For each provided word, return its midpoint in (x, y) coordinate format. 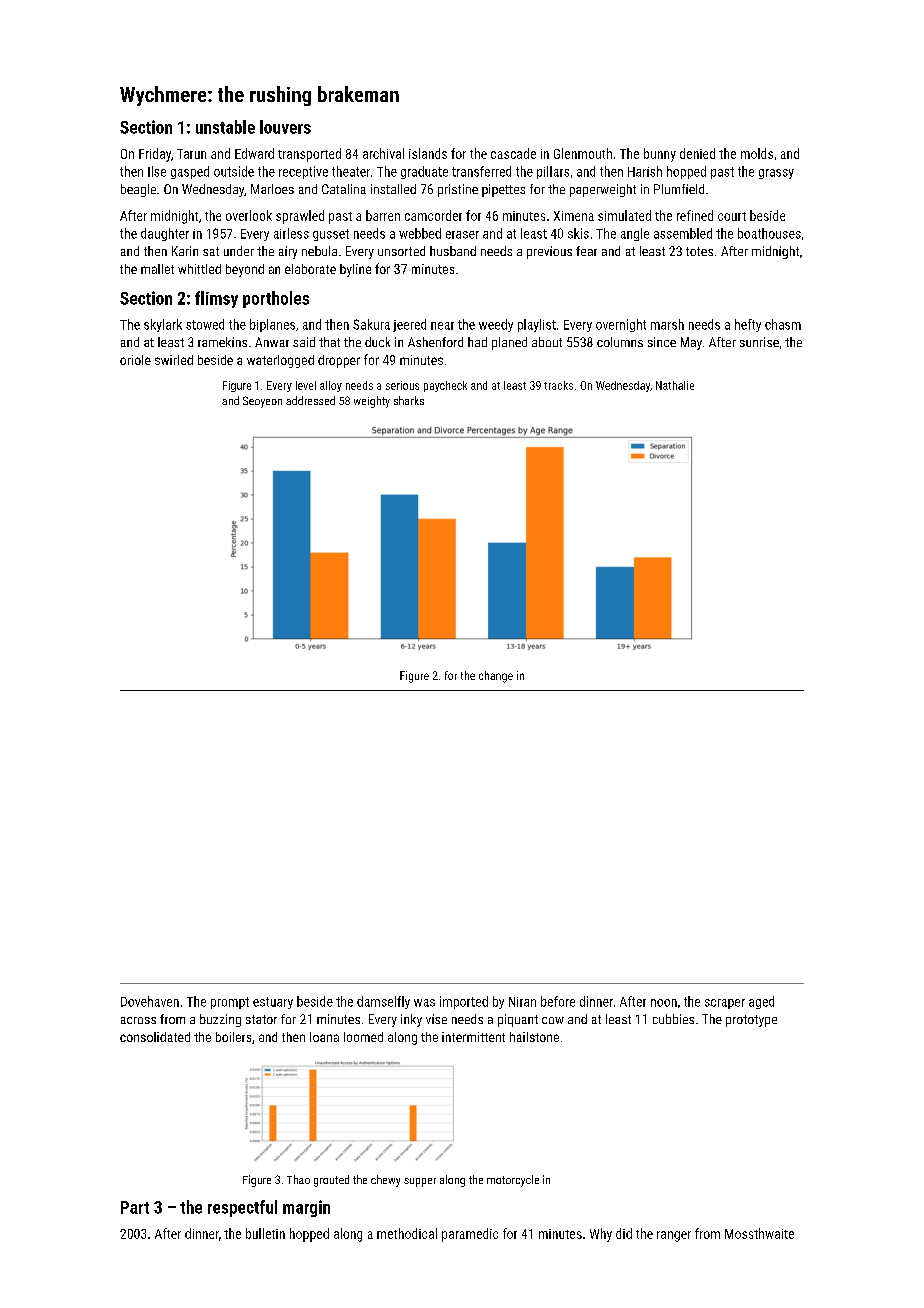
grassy (776, 174)
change (496, 677)
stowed (205, 324)
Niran (522, 1002)
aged (761, 1002)
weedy (496, 325)
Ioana (324, 1037)
